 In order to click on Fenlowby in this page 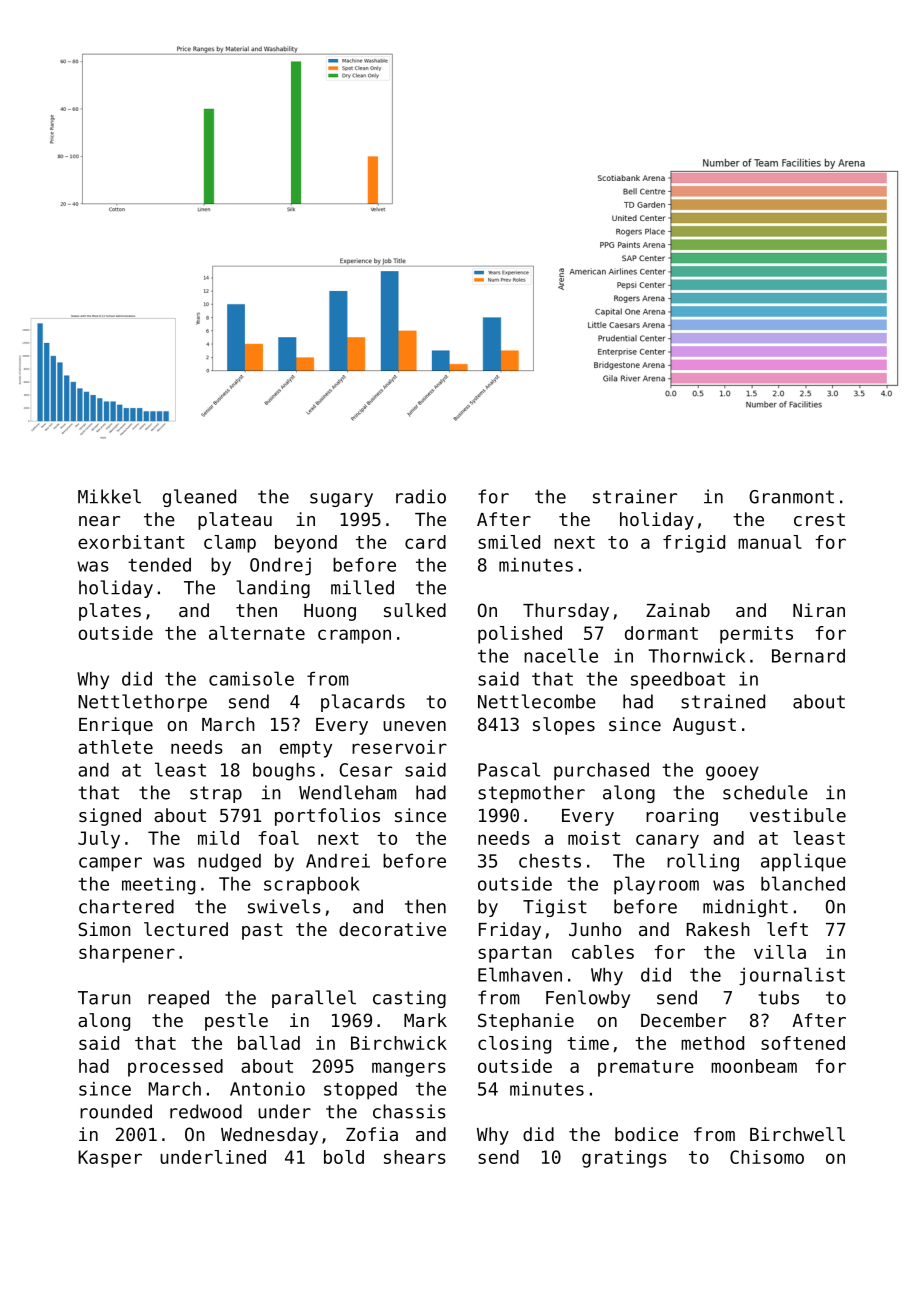, I will do `click(588, 999)`.
